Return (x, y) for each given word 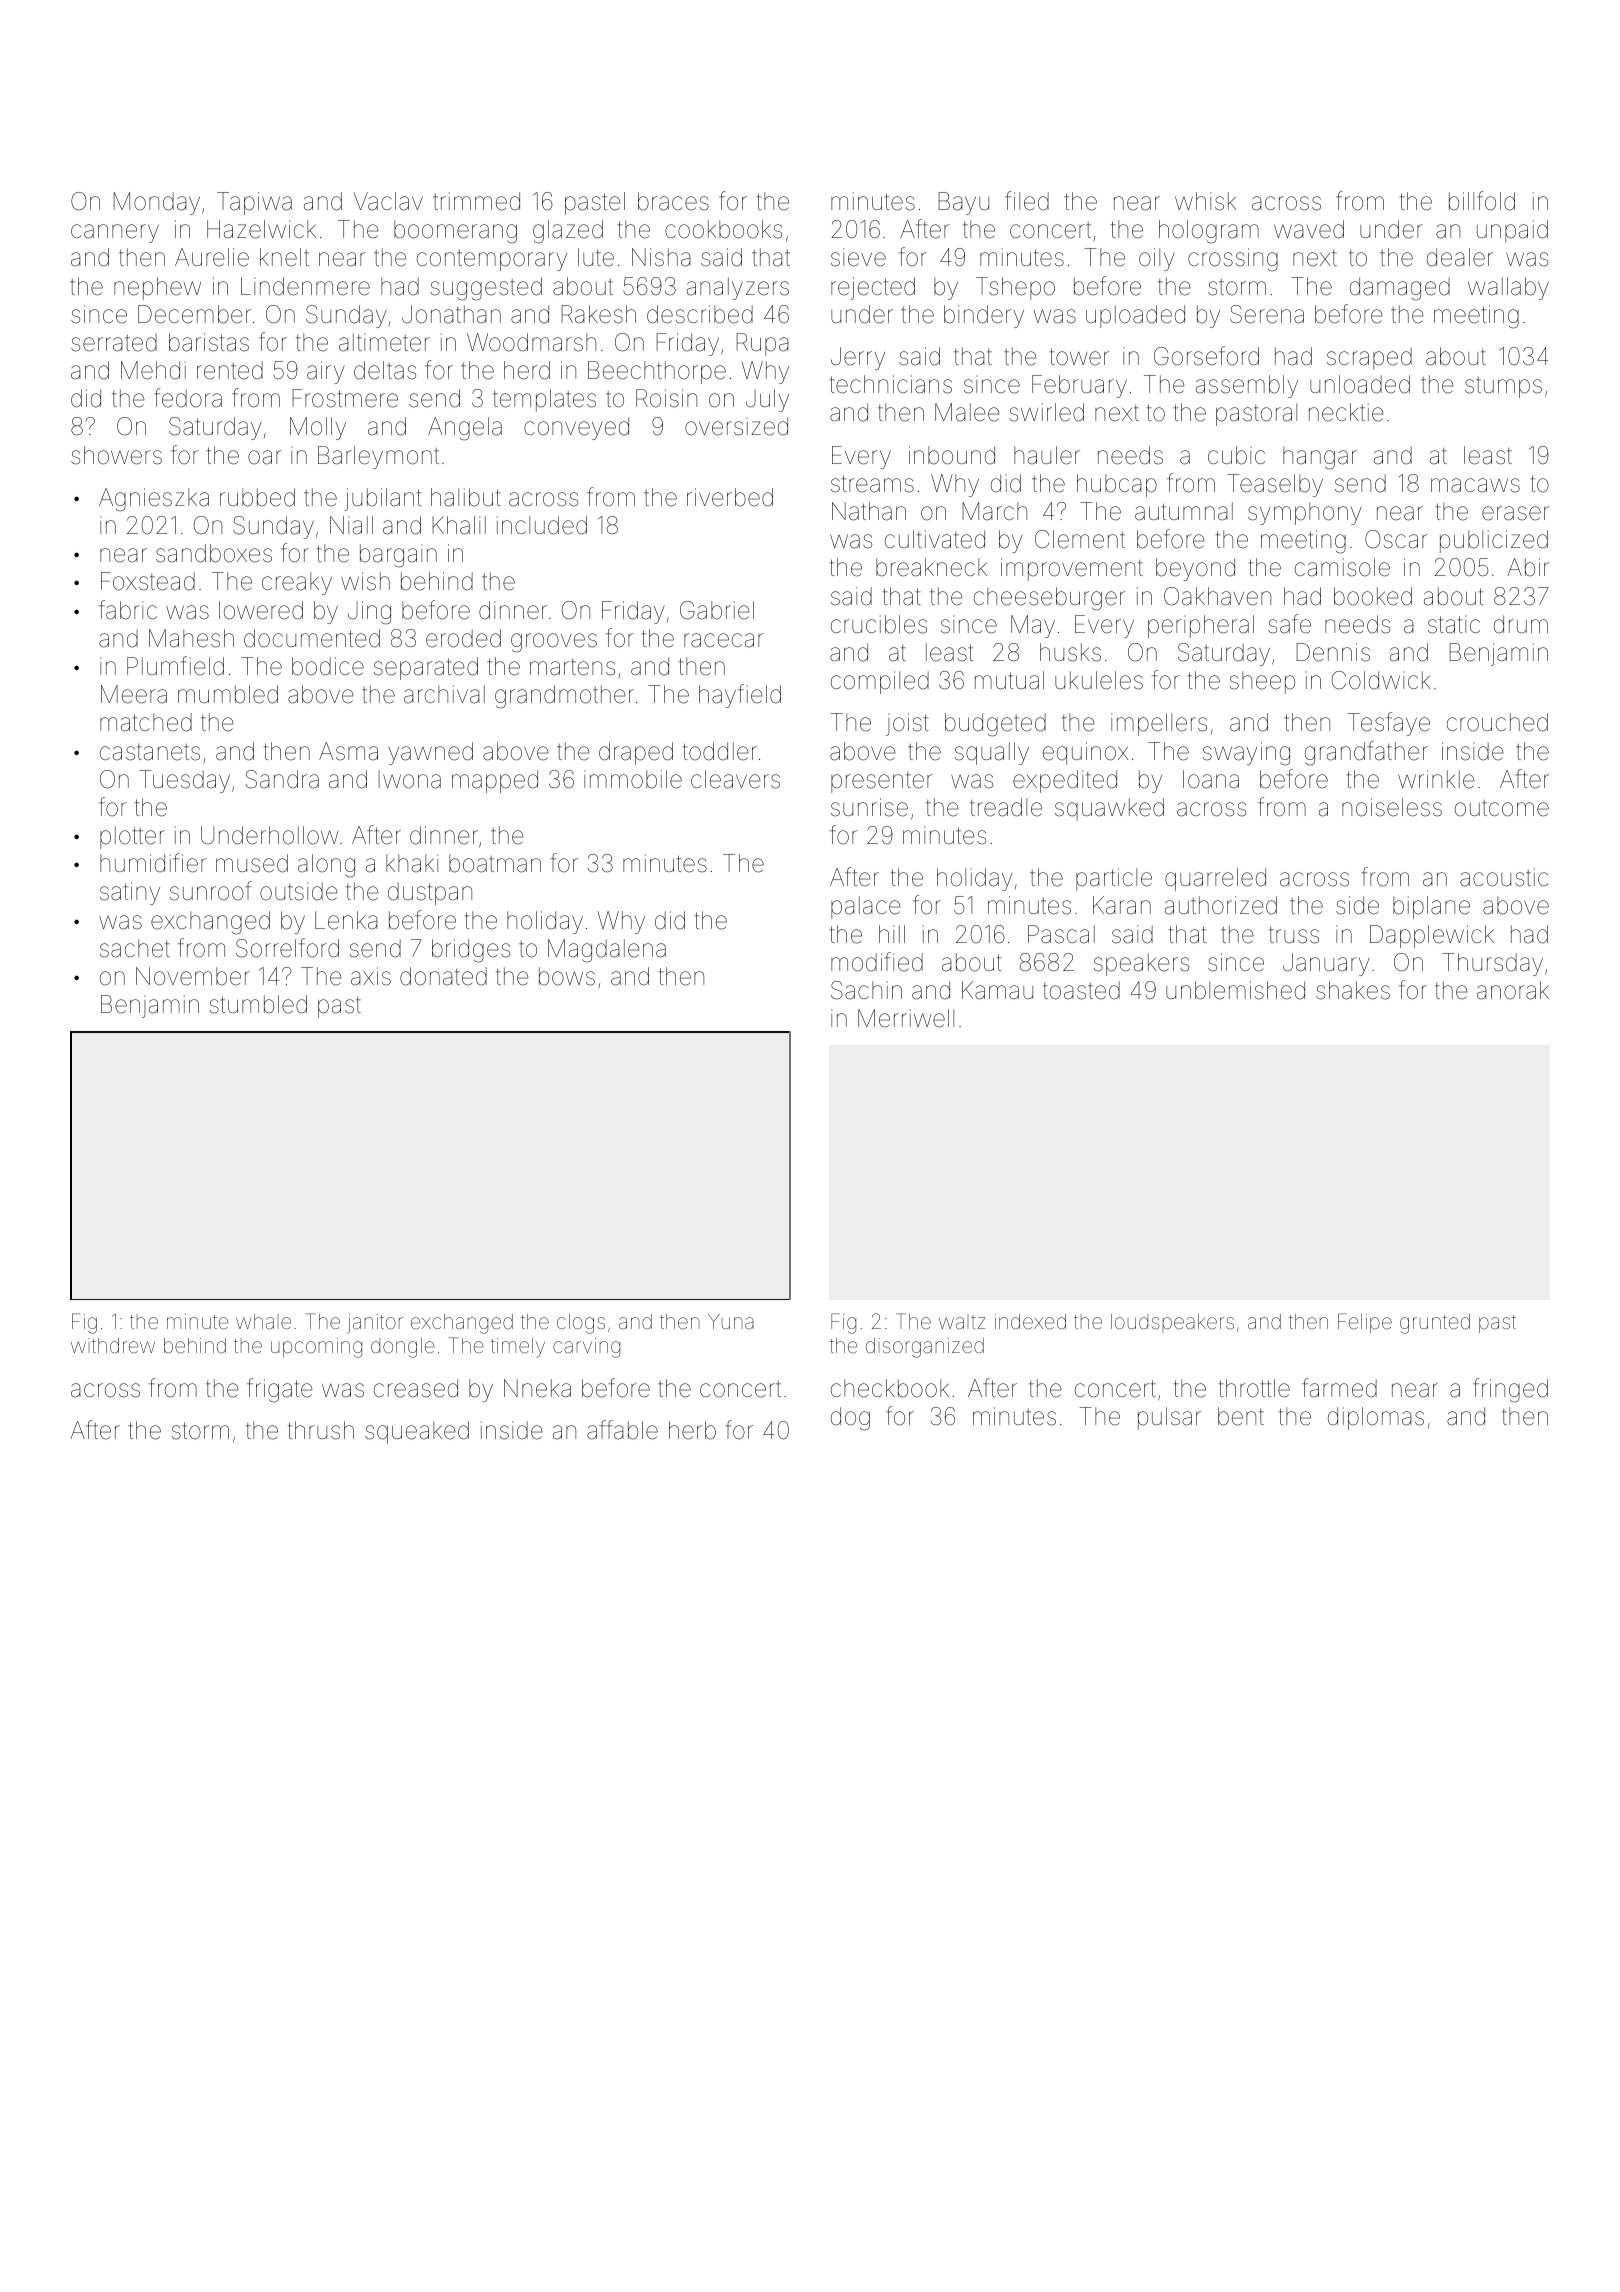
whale (263, 1321)
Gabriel (717, 610)
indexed (1030, 1321)
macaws (1475, 485)
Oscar (1396, 539)
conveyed (576, 428)
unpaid (1512, 231)
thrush (321, 1430)
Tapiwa (254, 203)
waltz (962, 1321)
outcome (1502, 808)
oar (265, 457)
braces (673, 201)
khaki (412, 863)
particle (1114, 879)
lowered (261, 610)
